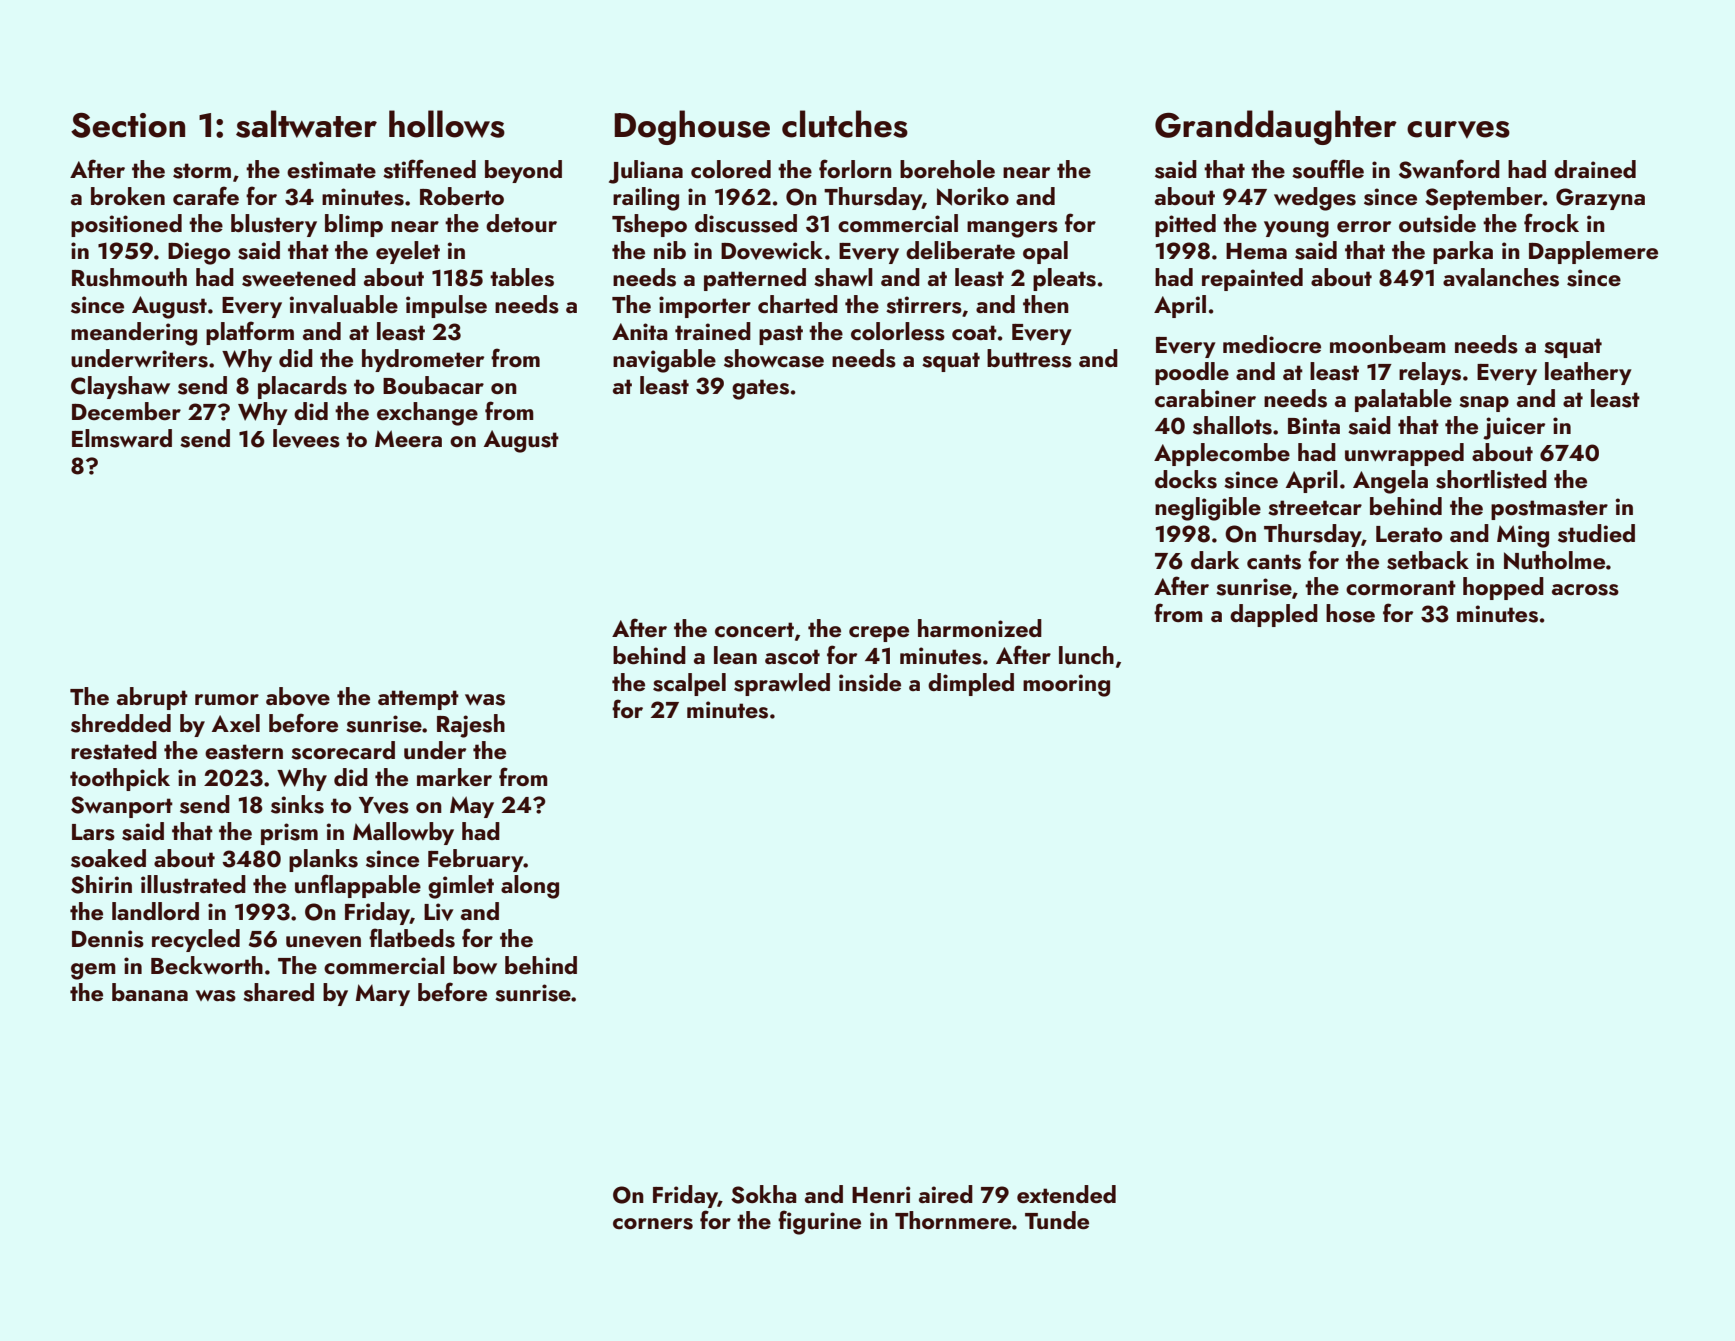 This screenshot has height=1341, width=1735. What do you see at coordinates (530, 887) in the screenshot?
I see `along` at bounding box center [530, 887].
